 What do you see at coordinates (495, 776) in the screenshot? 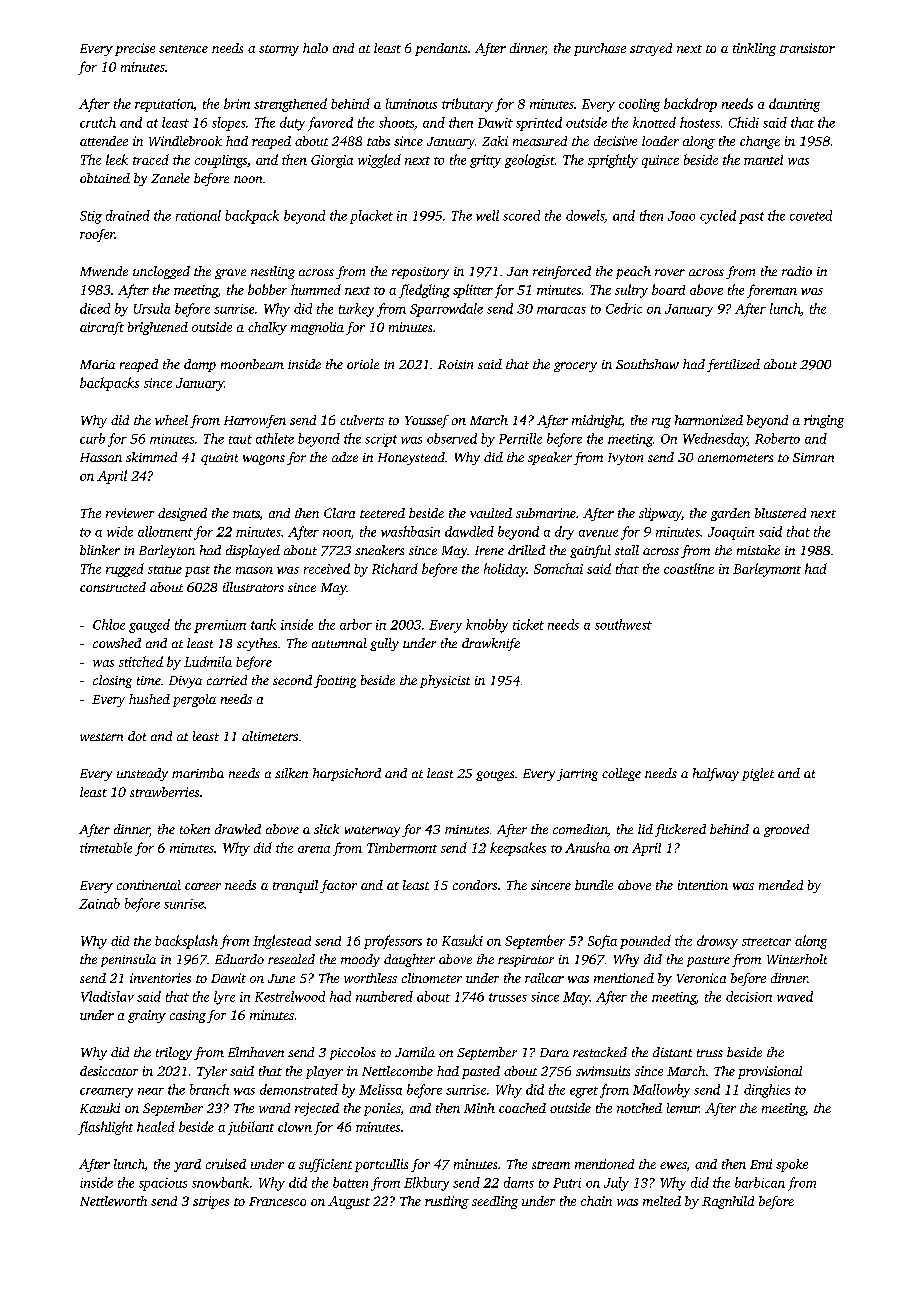
I see `gouges` at bounding box center [495, 776].
